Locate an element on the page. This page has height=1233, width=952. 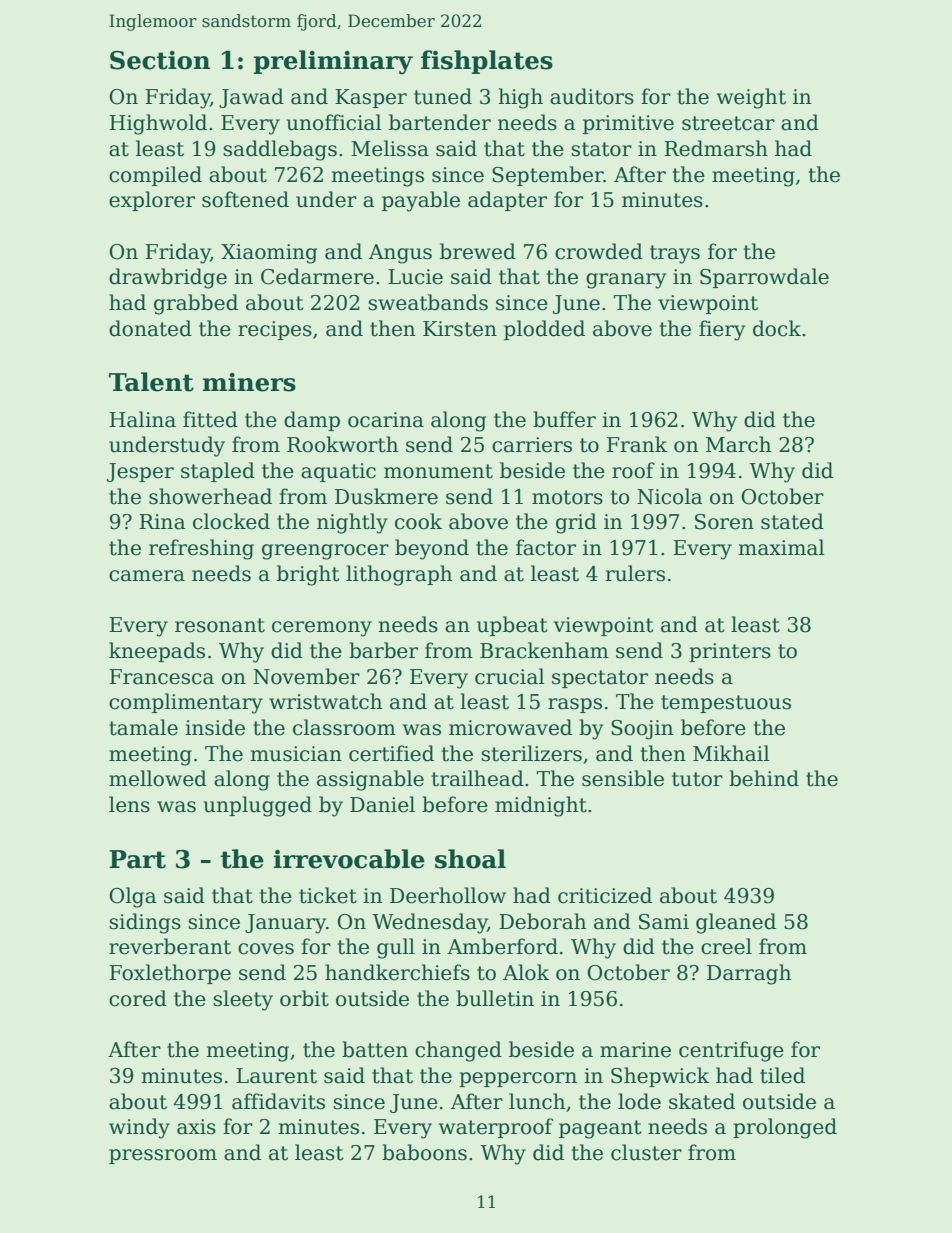
axis is located at coordinates (196, 1127).
